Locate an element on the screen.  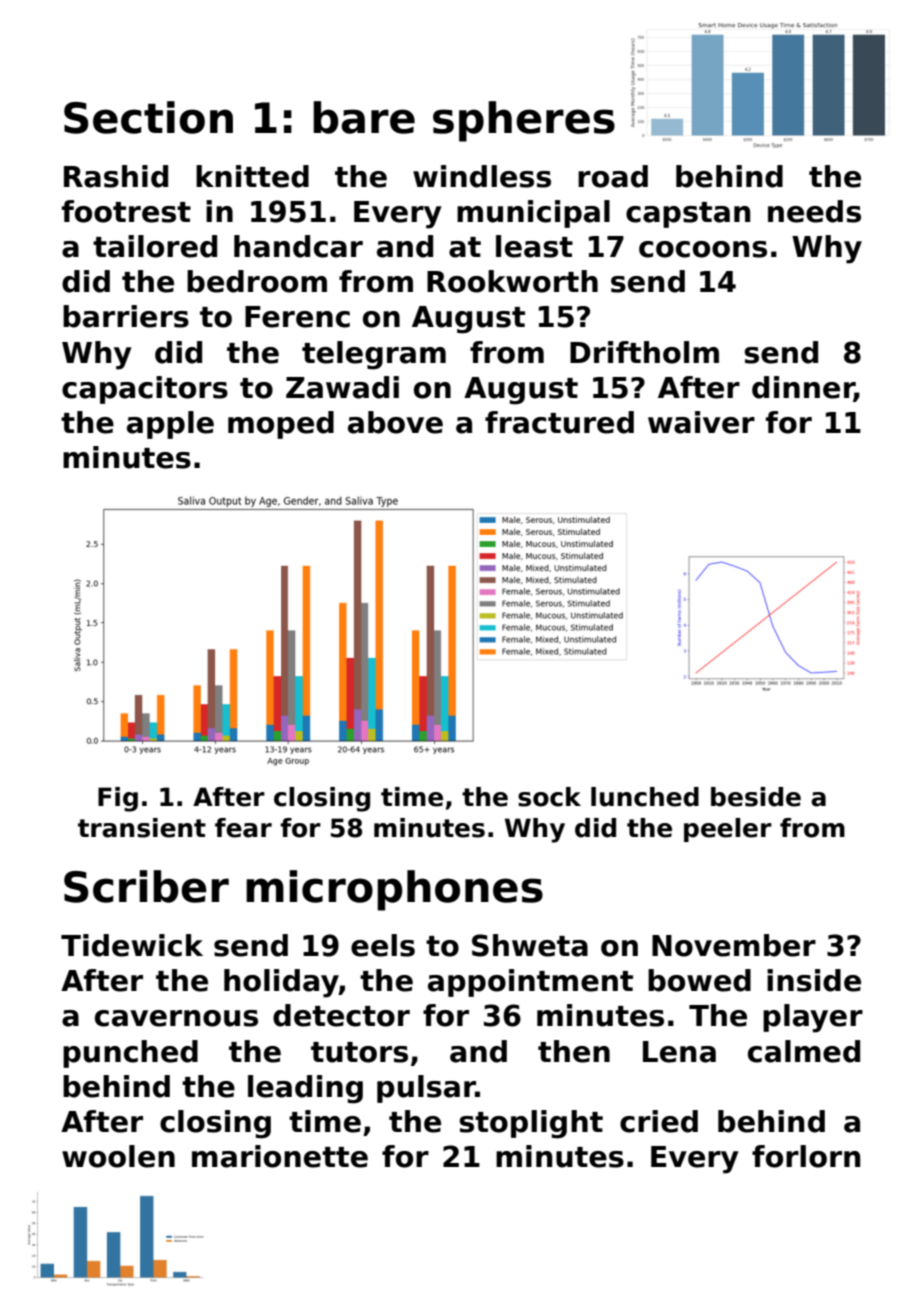
apple is located at coordinates (170, 425).
